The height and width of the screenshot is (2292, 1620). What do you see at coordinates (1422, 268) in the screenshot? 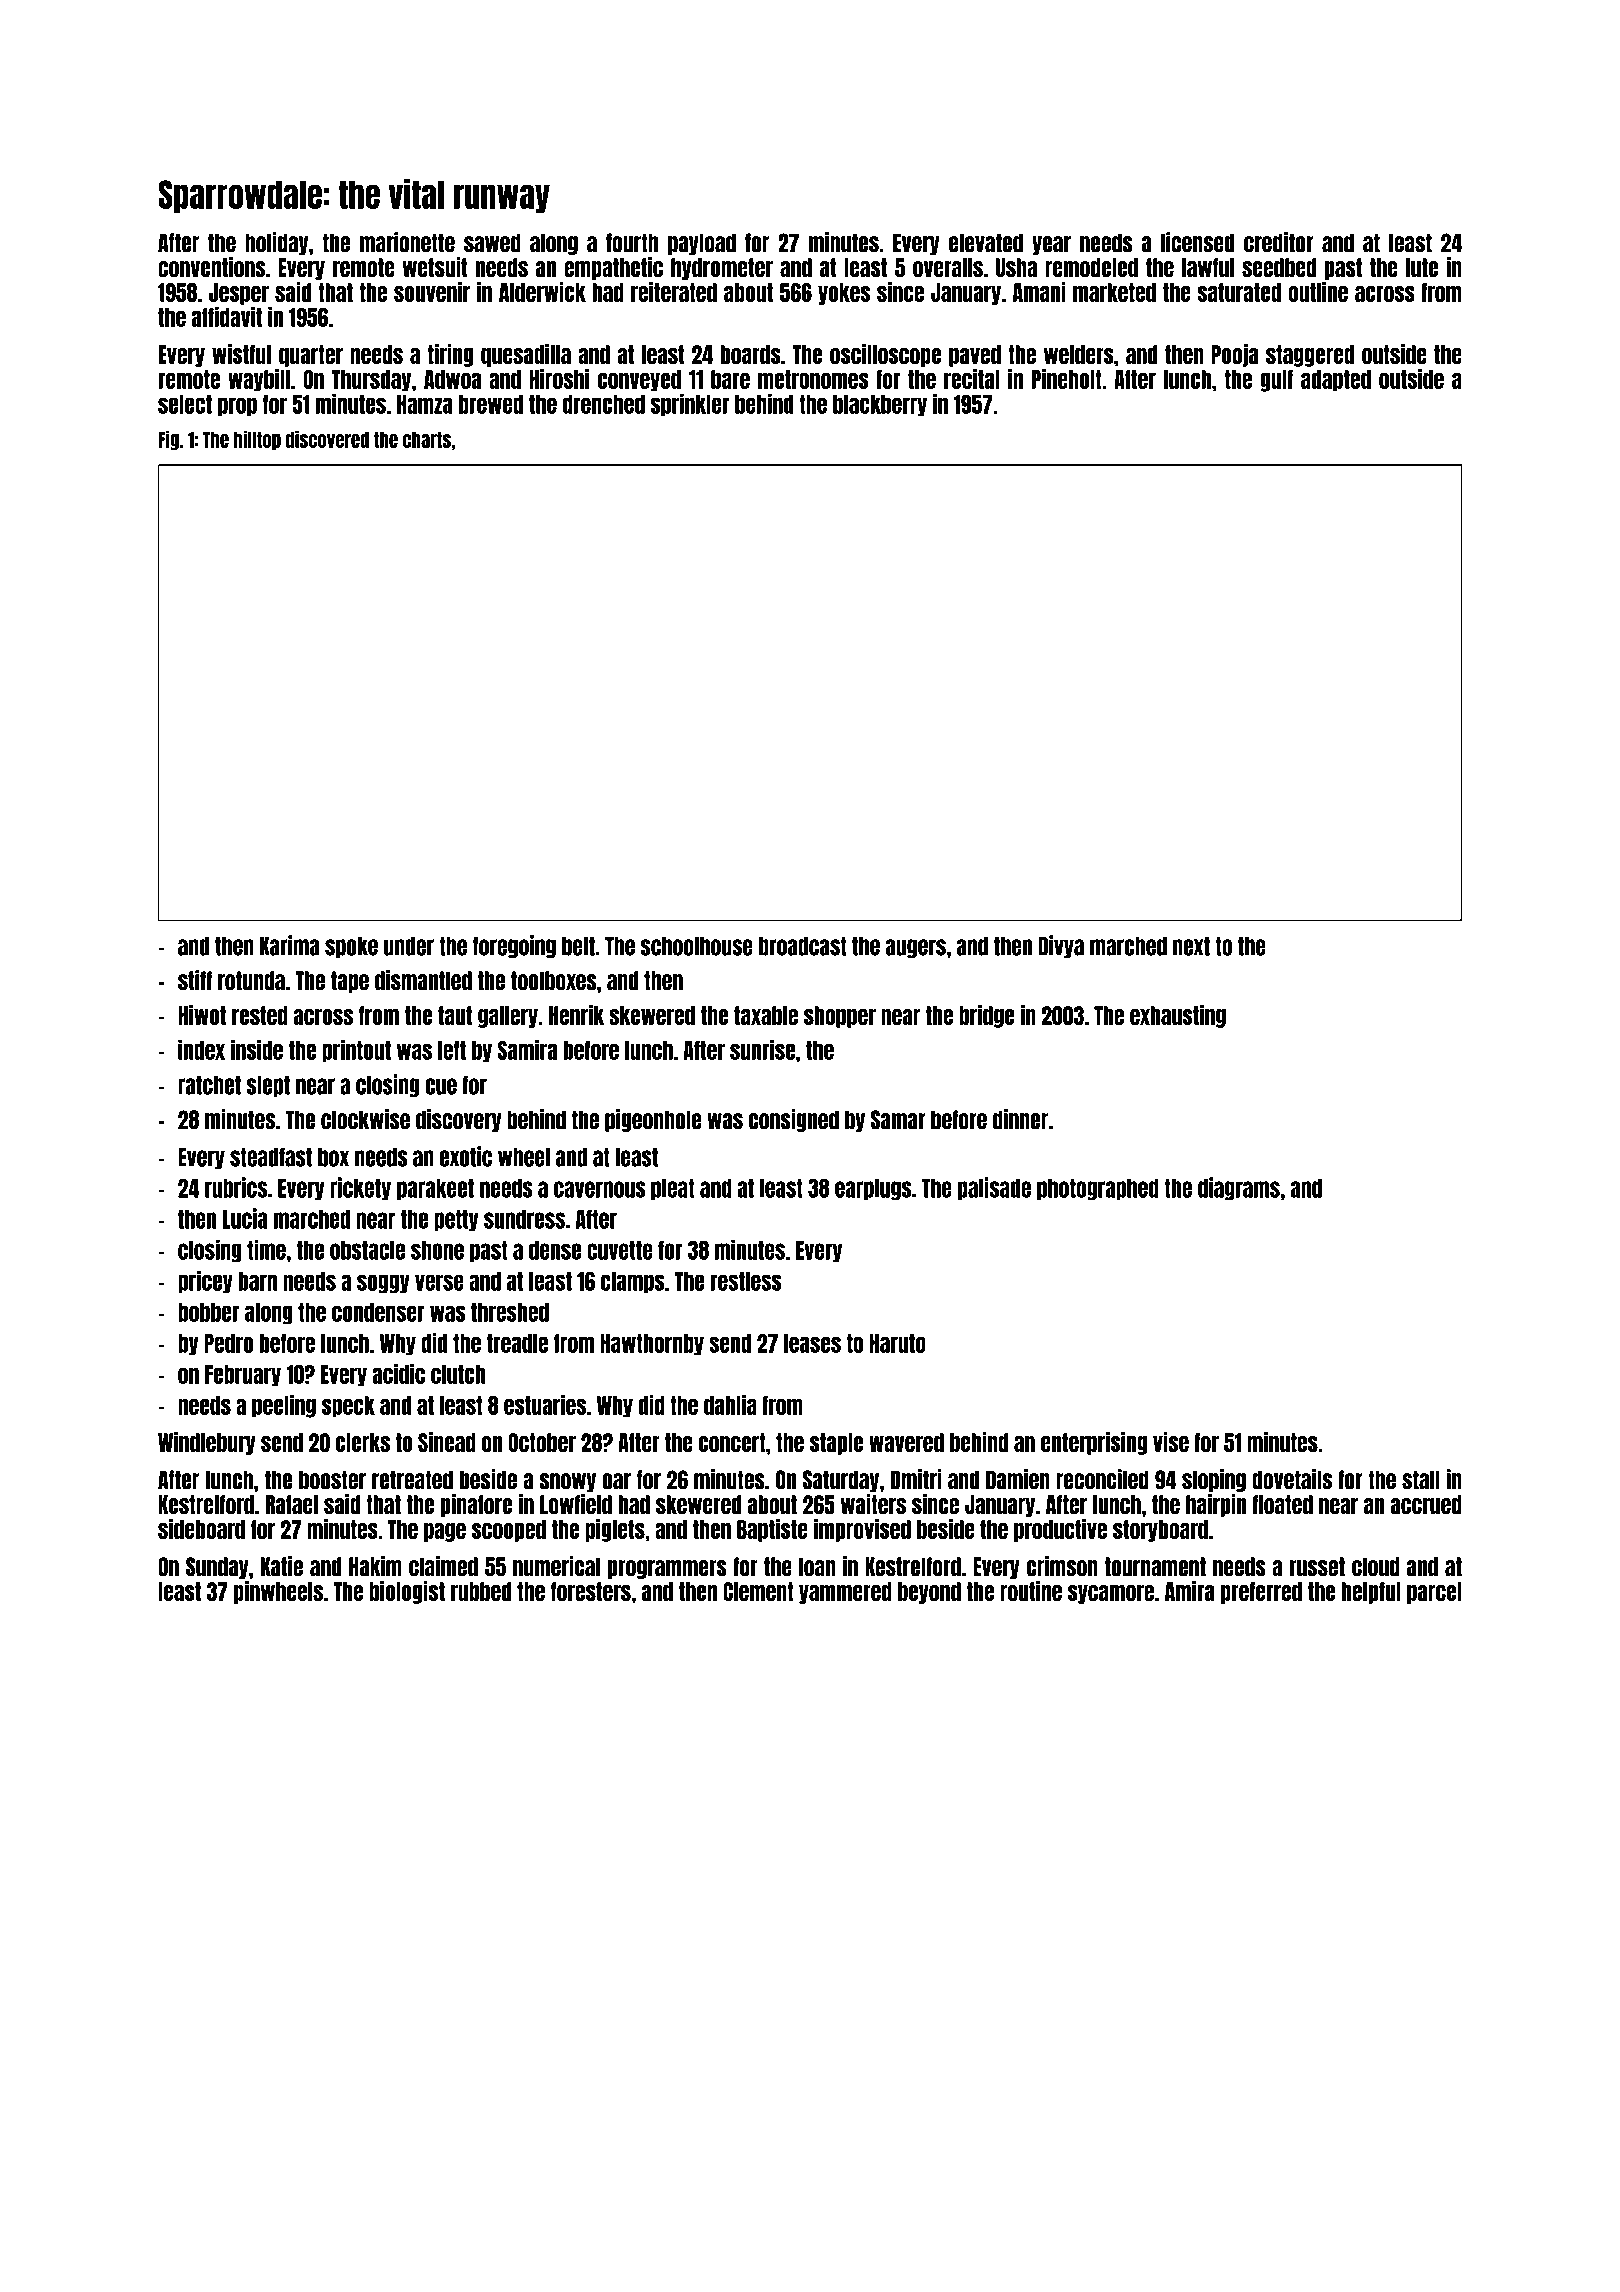
I see `lute` at bounding box center [1422, 268].
